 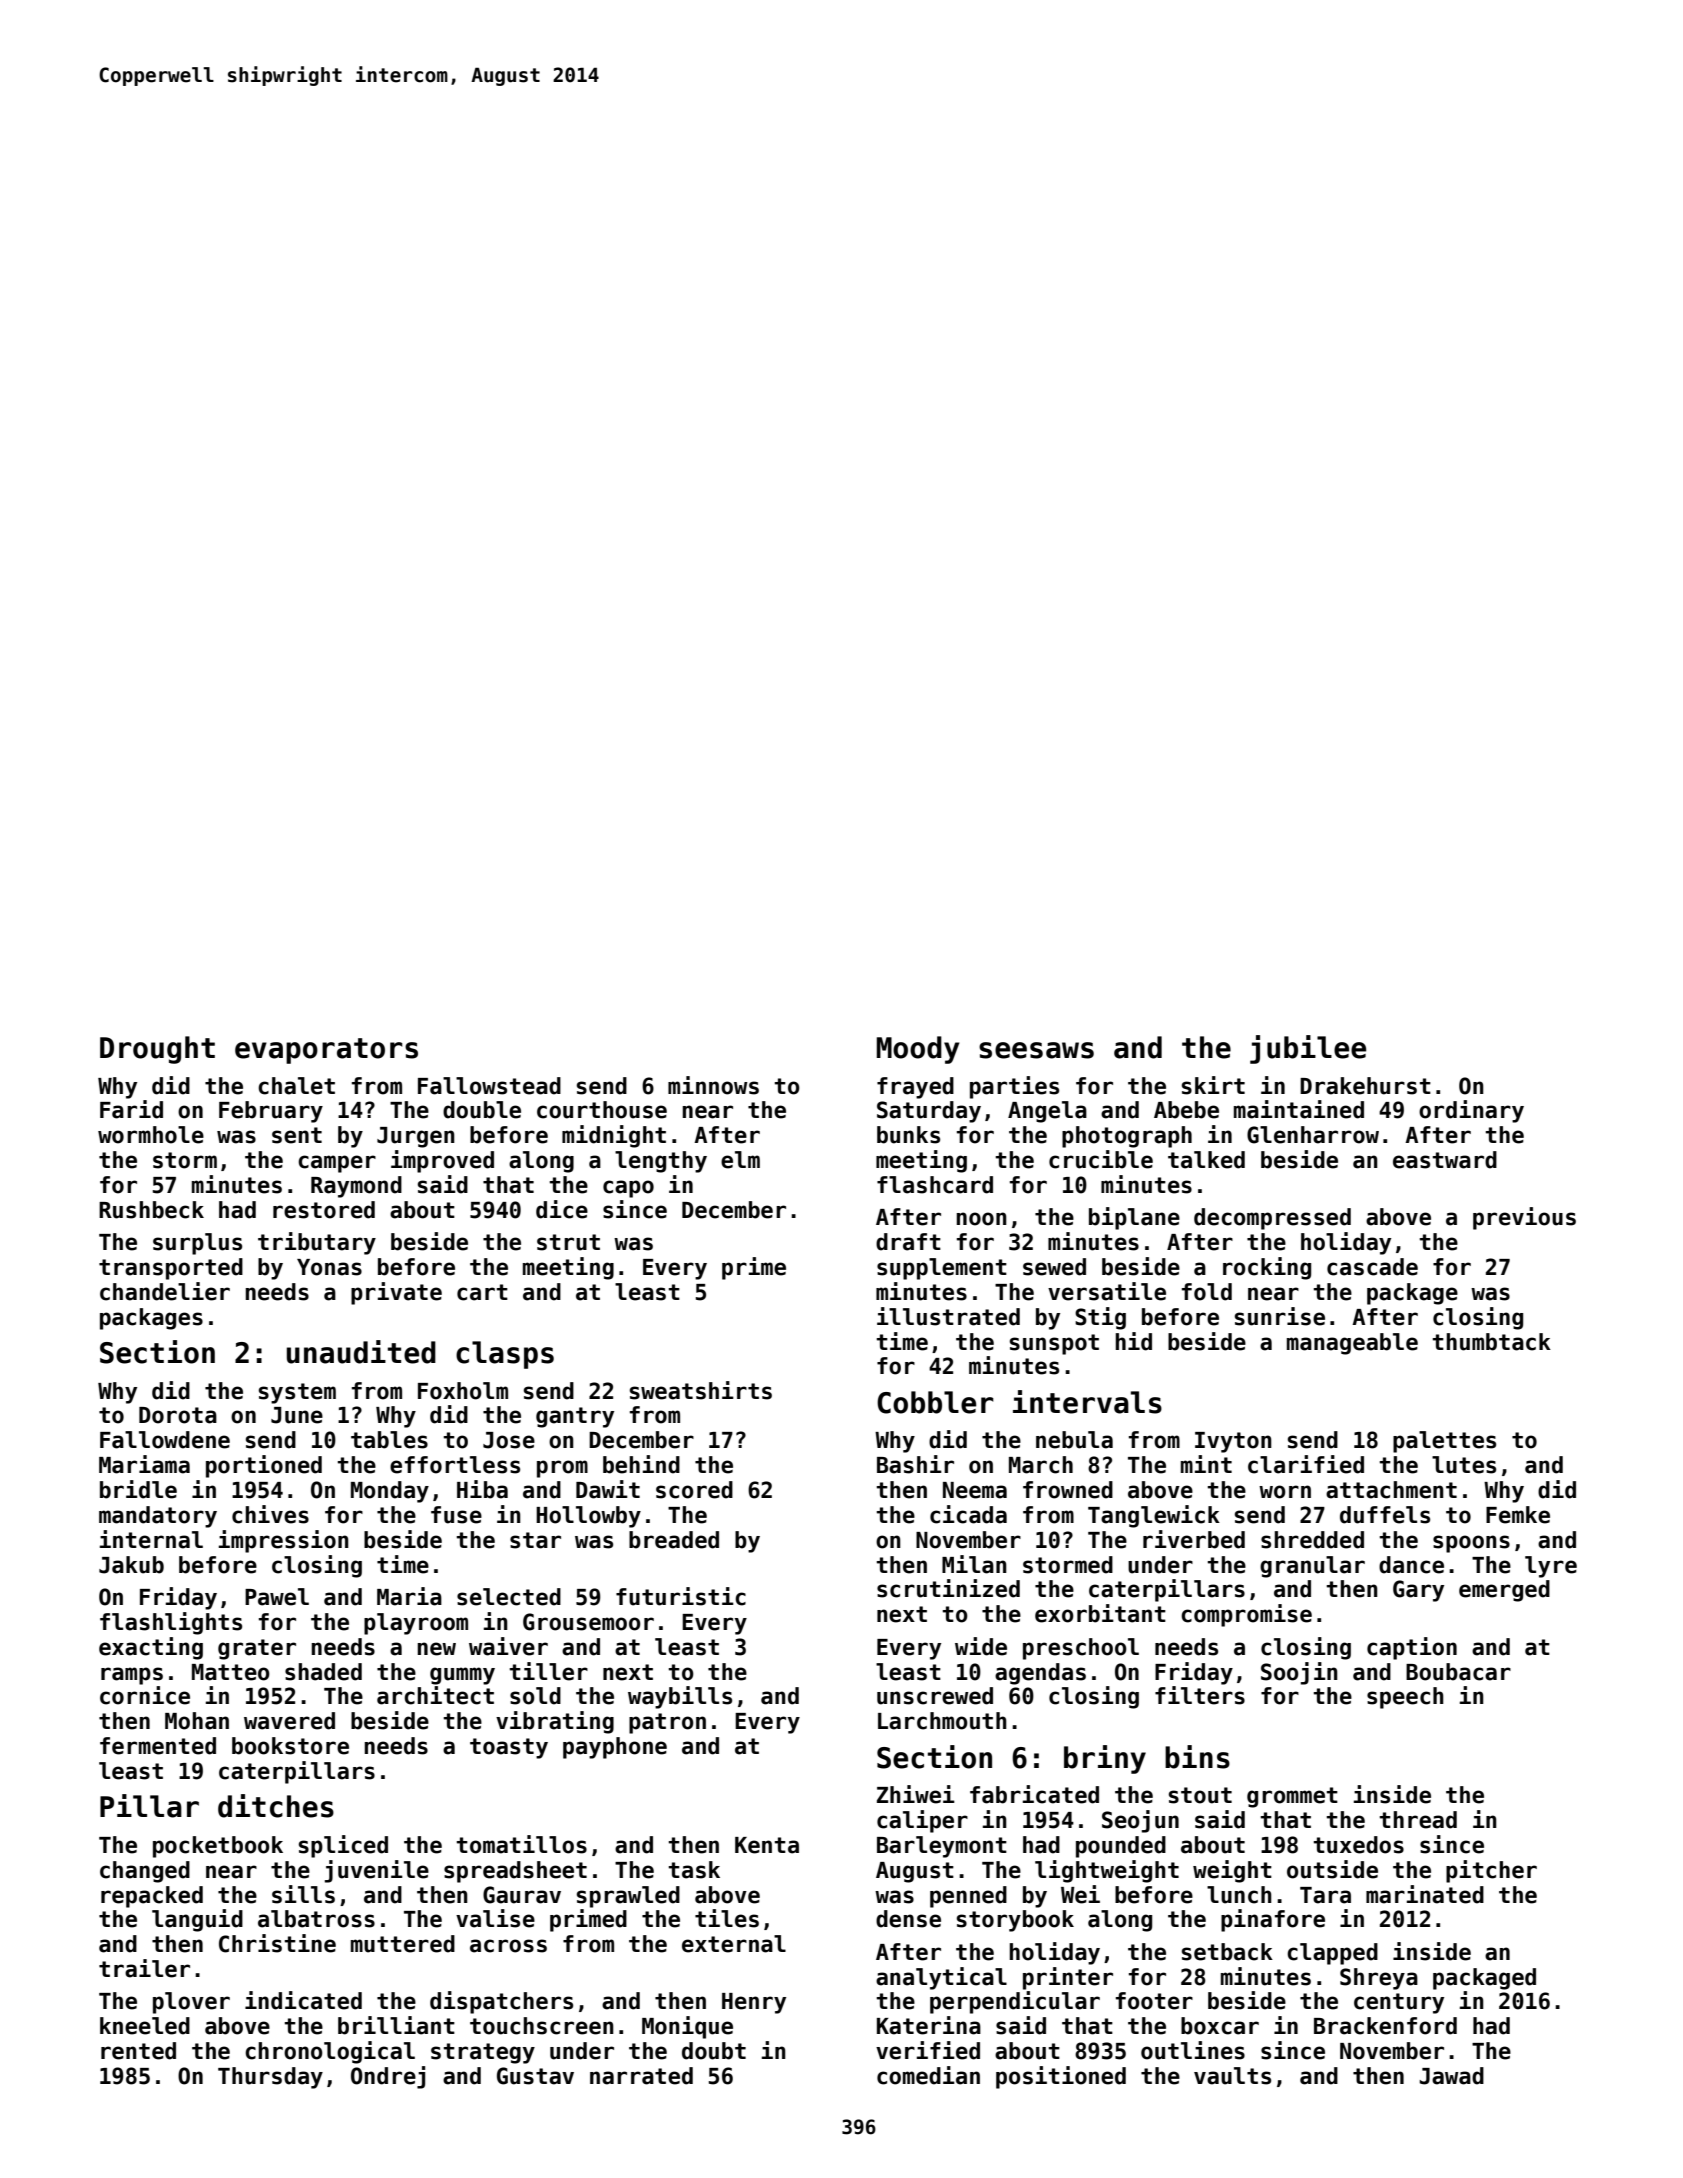 What do you see at coordinates (277, 1597) in the screenshot?
I see `Pawel` at bounding box center [277, 1597].
